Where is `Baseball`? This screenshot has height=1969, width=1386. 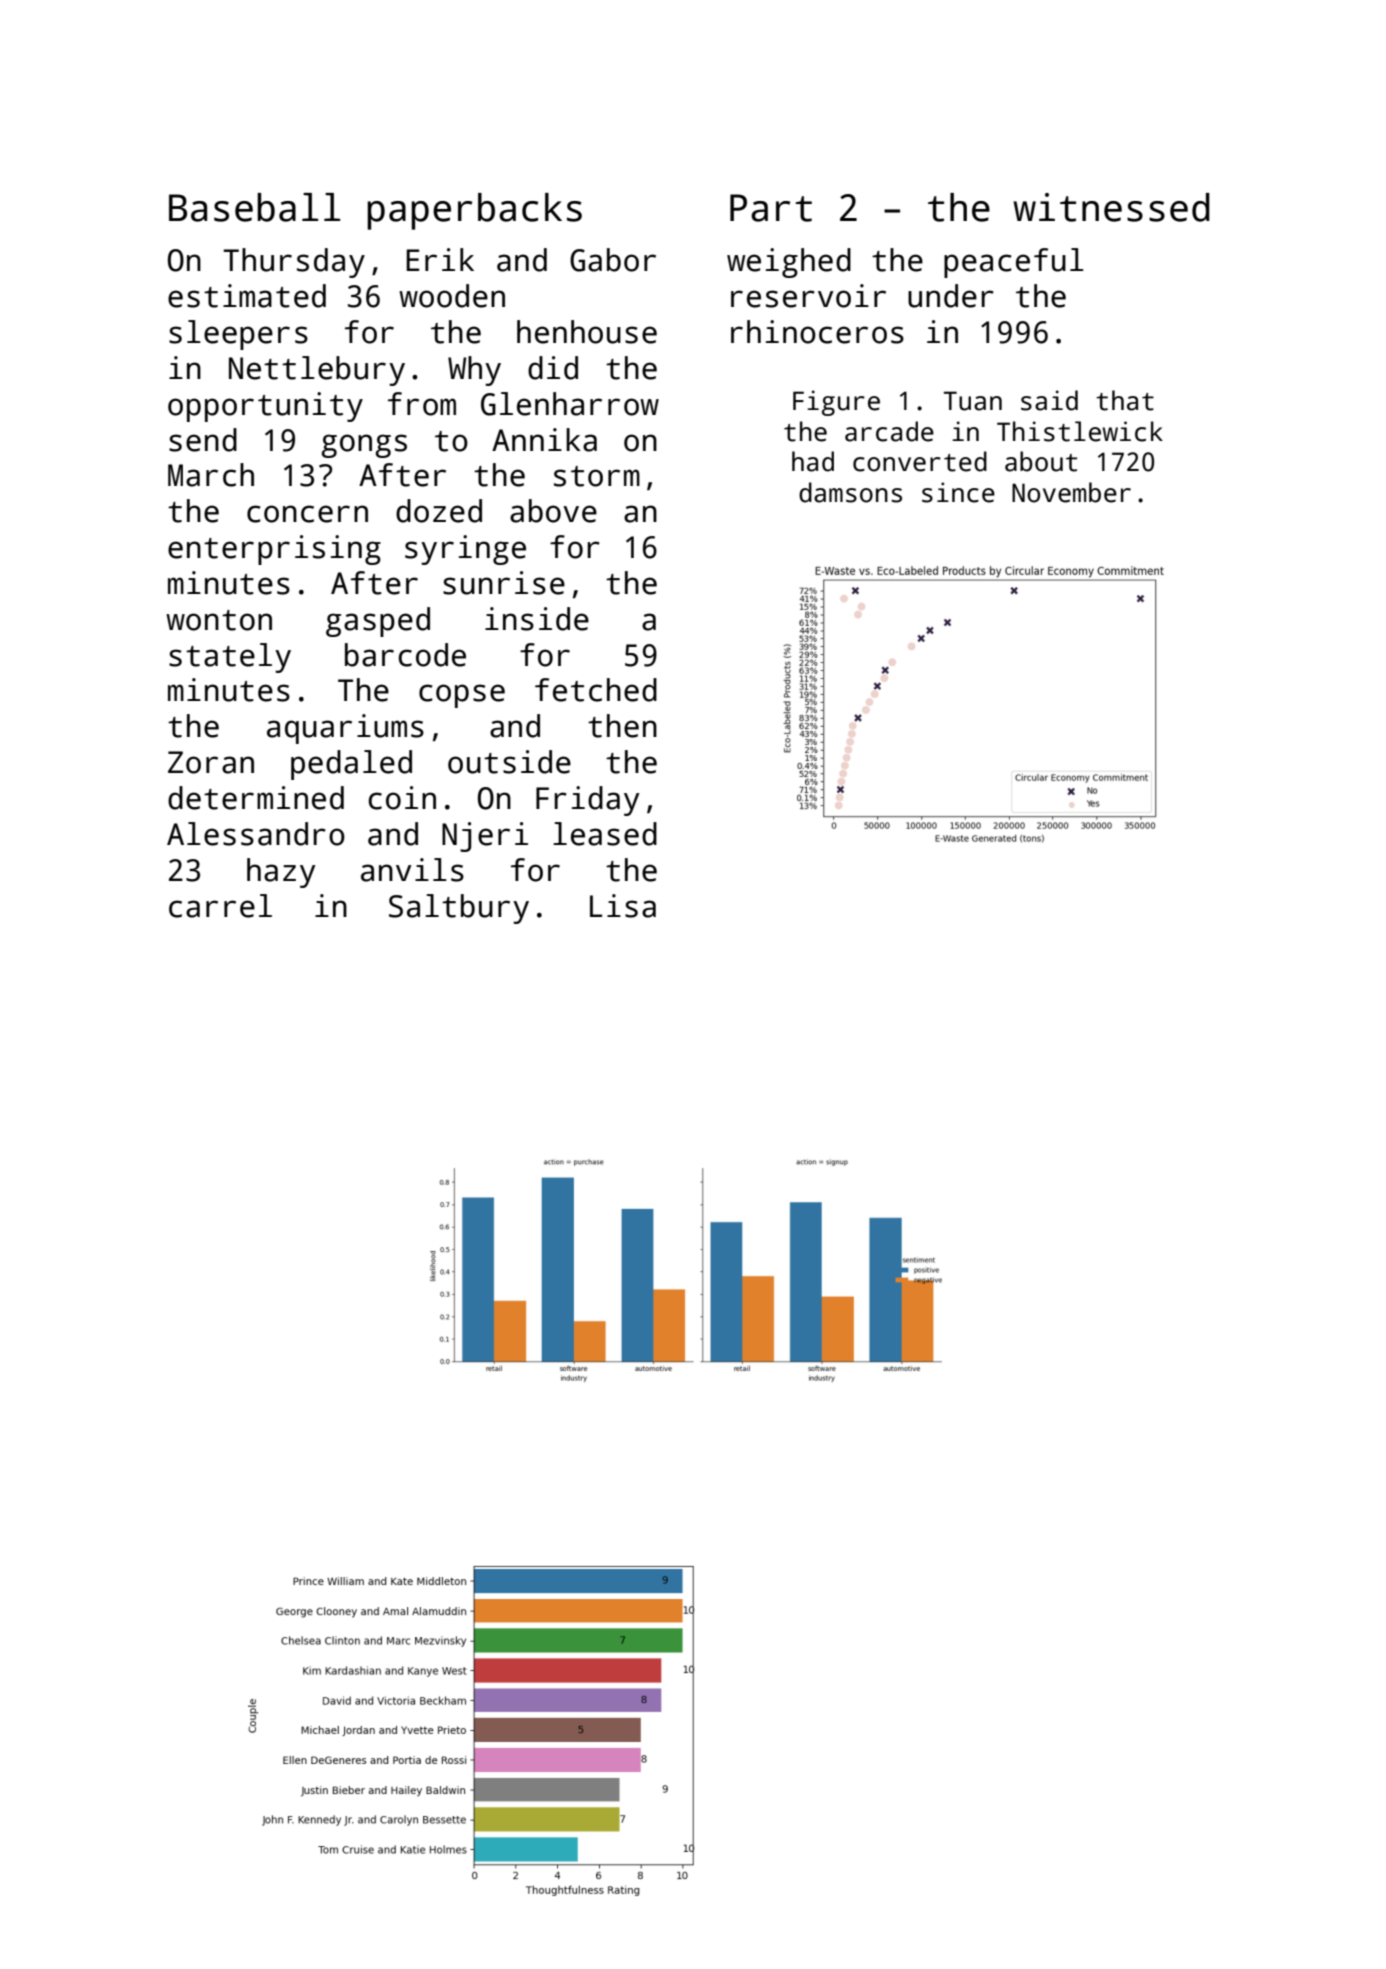 Baseball is located at coordinates (254, 207).
